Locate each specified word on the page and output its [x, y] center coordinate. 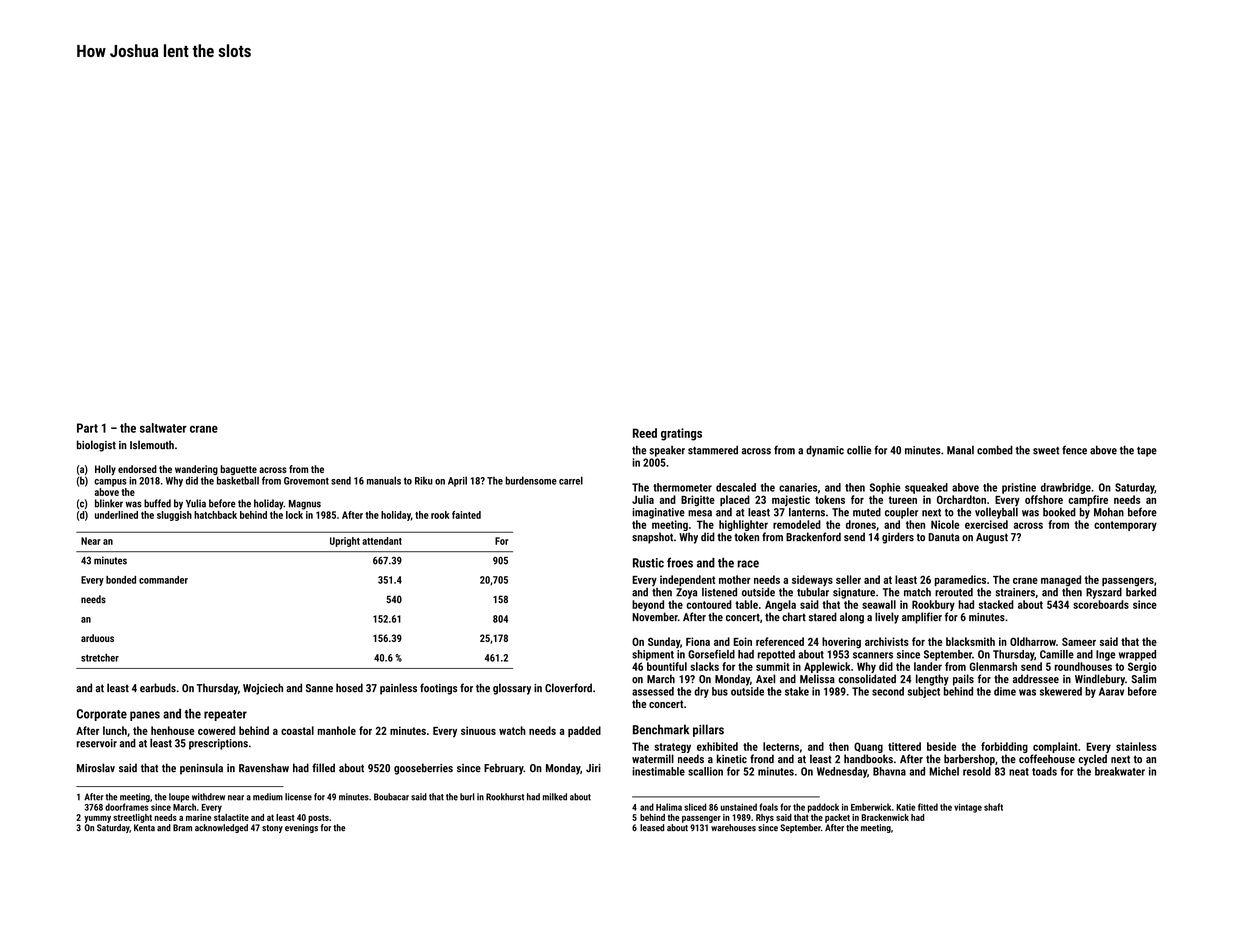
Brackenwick [885, 817]
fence [1074, 450]
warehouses [733, 828]
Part [87, 428]
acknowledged [221, 828]
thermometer [682, 487]
